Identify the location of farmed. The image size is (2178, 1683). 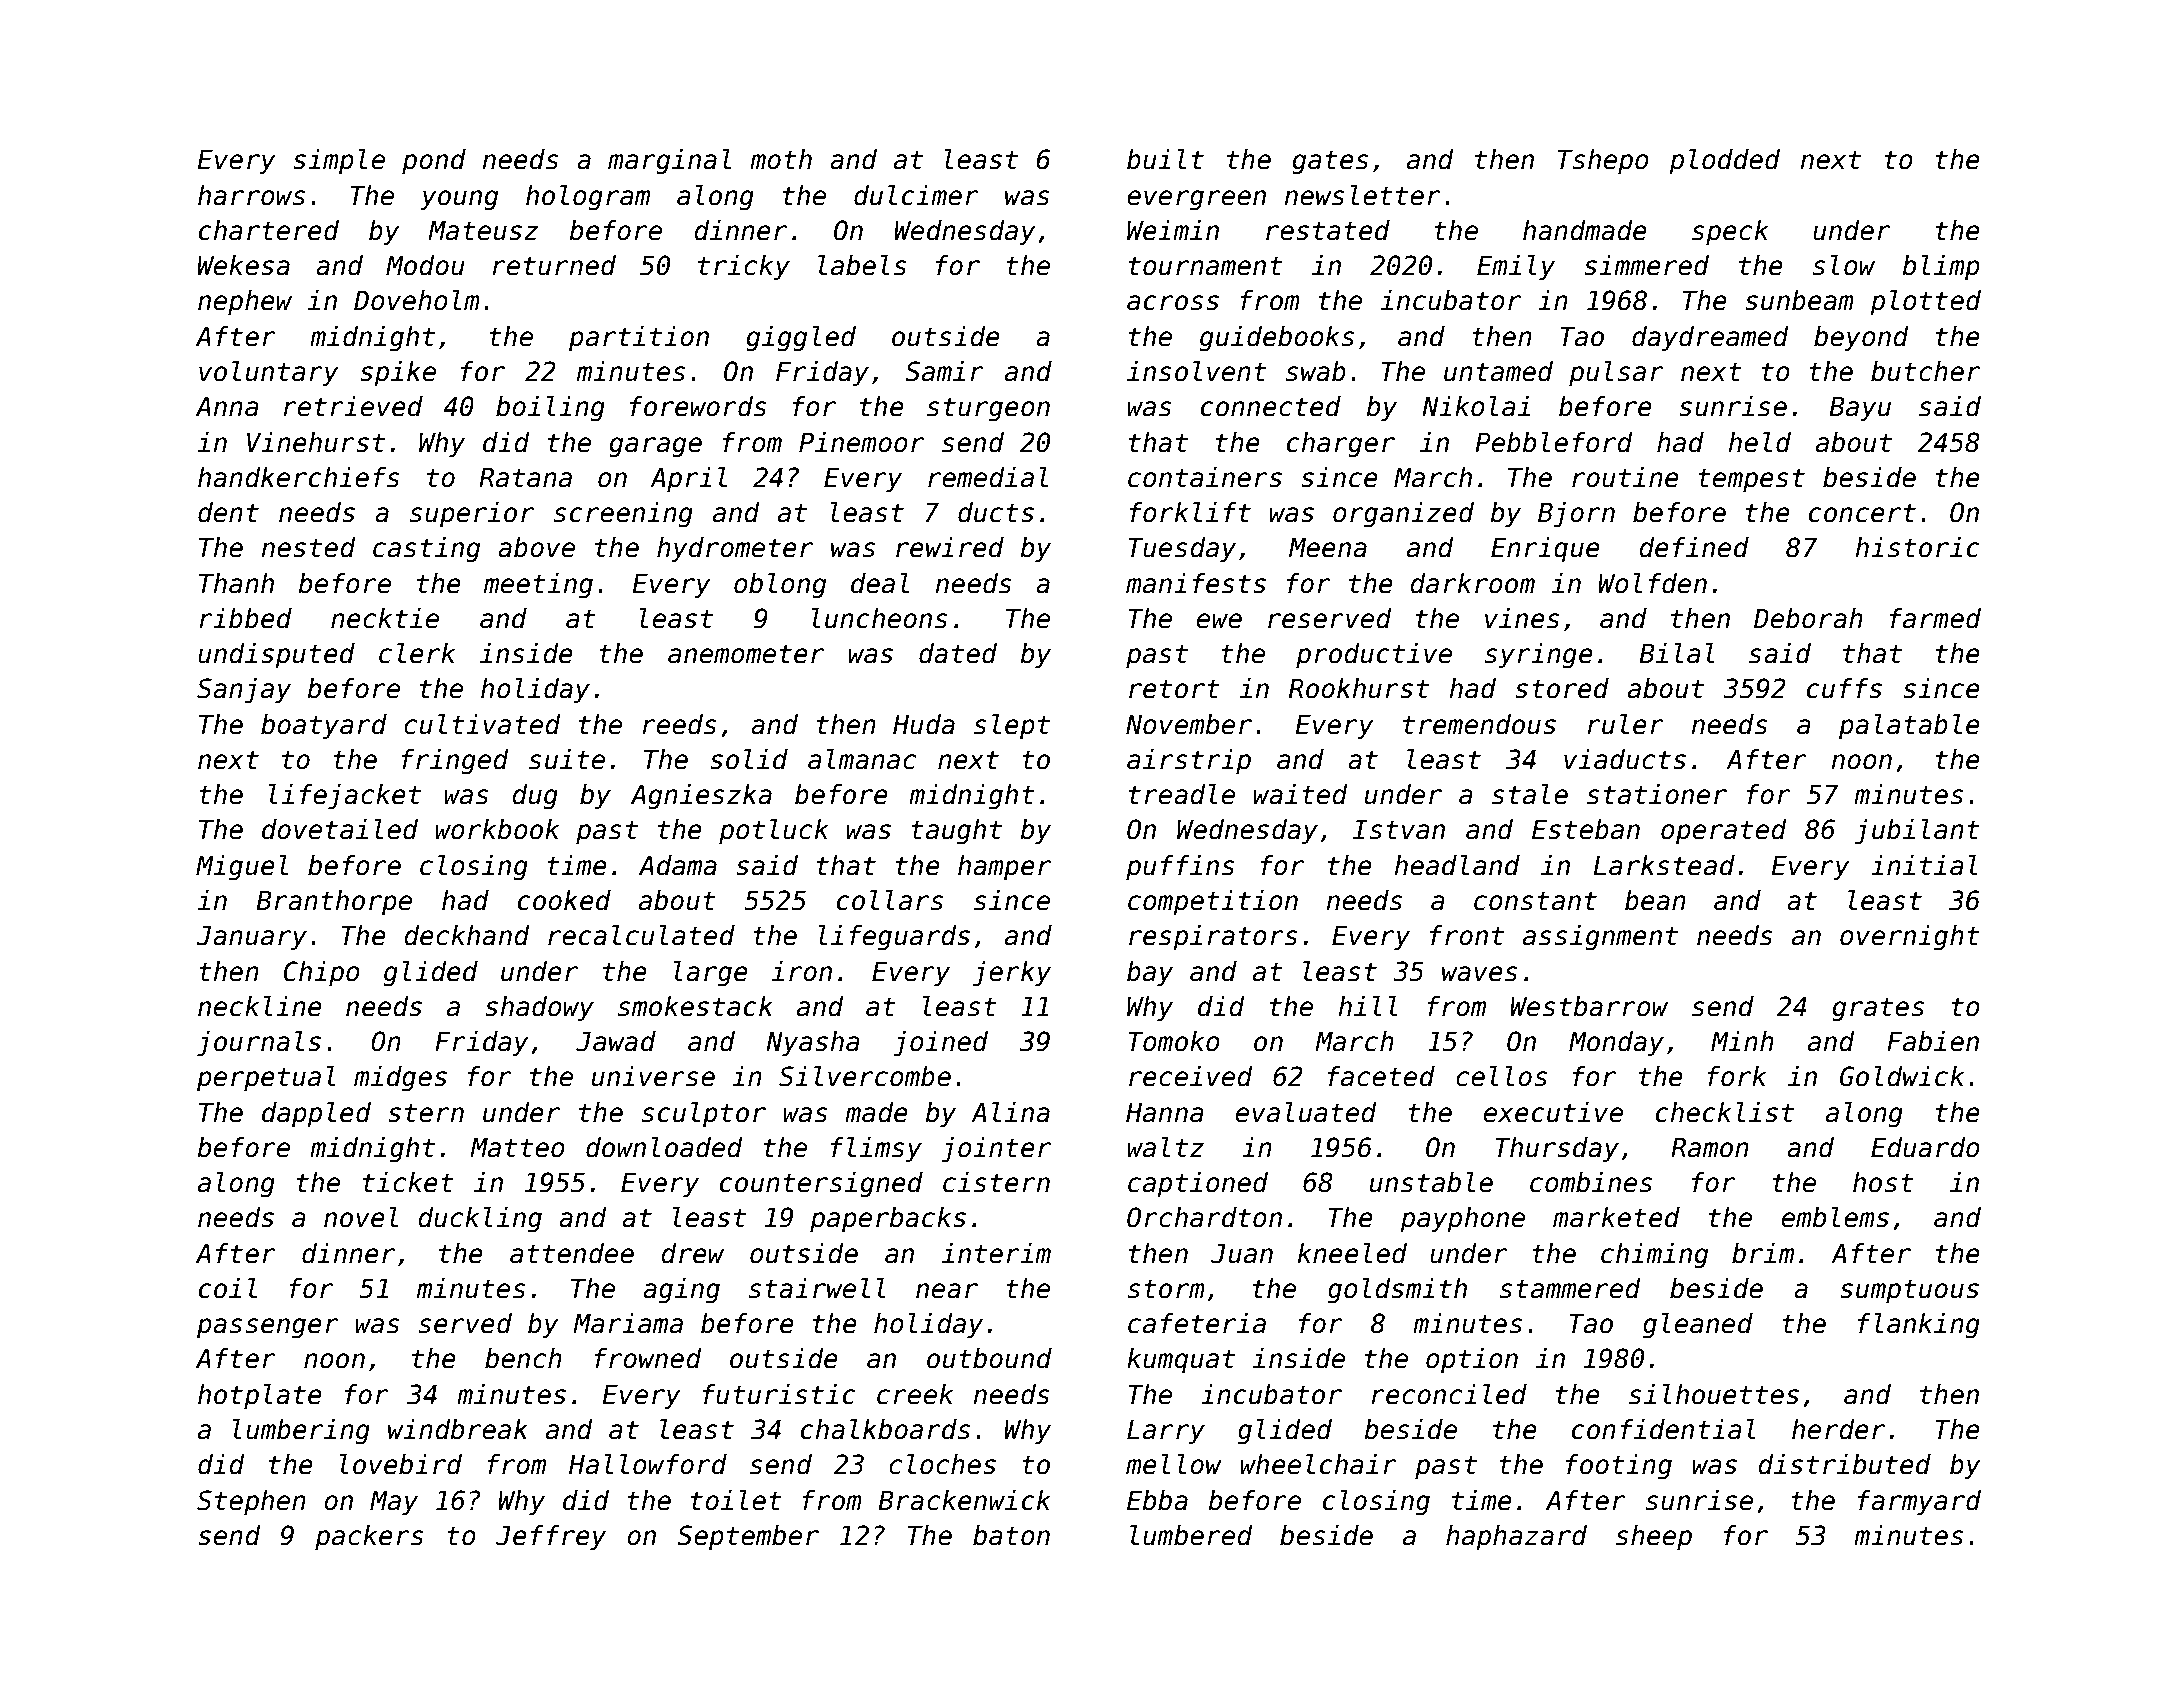
(1935, 618).
